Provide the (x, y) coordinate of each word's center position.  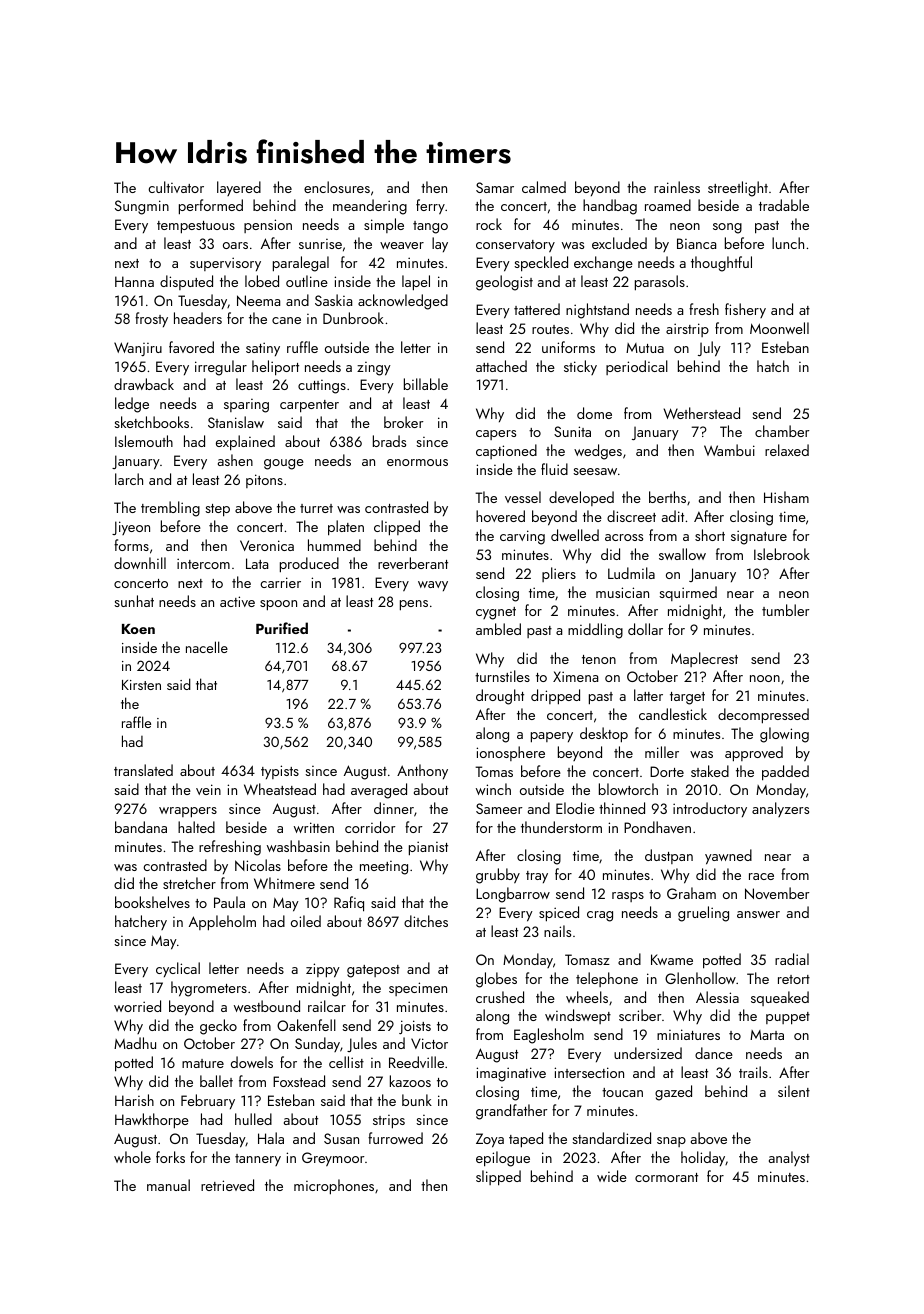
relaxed (787, 450)
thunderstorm (561, 827)
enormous (417, 462)
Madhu (135, 1043)
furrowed (395, 1138)
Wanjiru (138, 349)
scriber (640, 1015)
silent (794, 1091)
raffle (136, 722)
